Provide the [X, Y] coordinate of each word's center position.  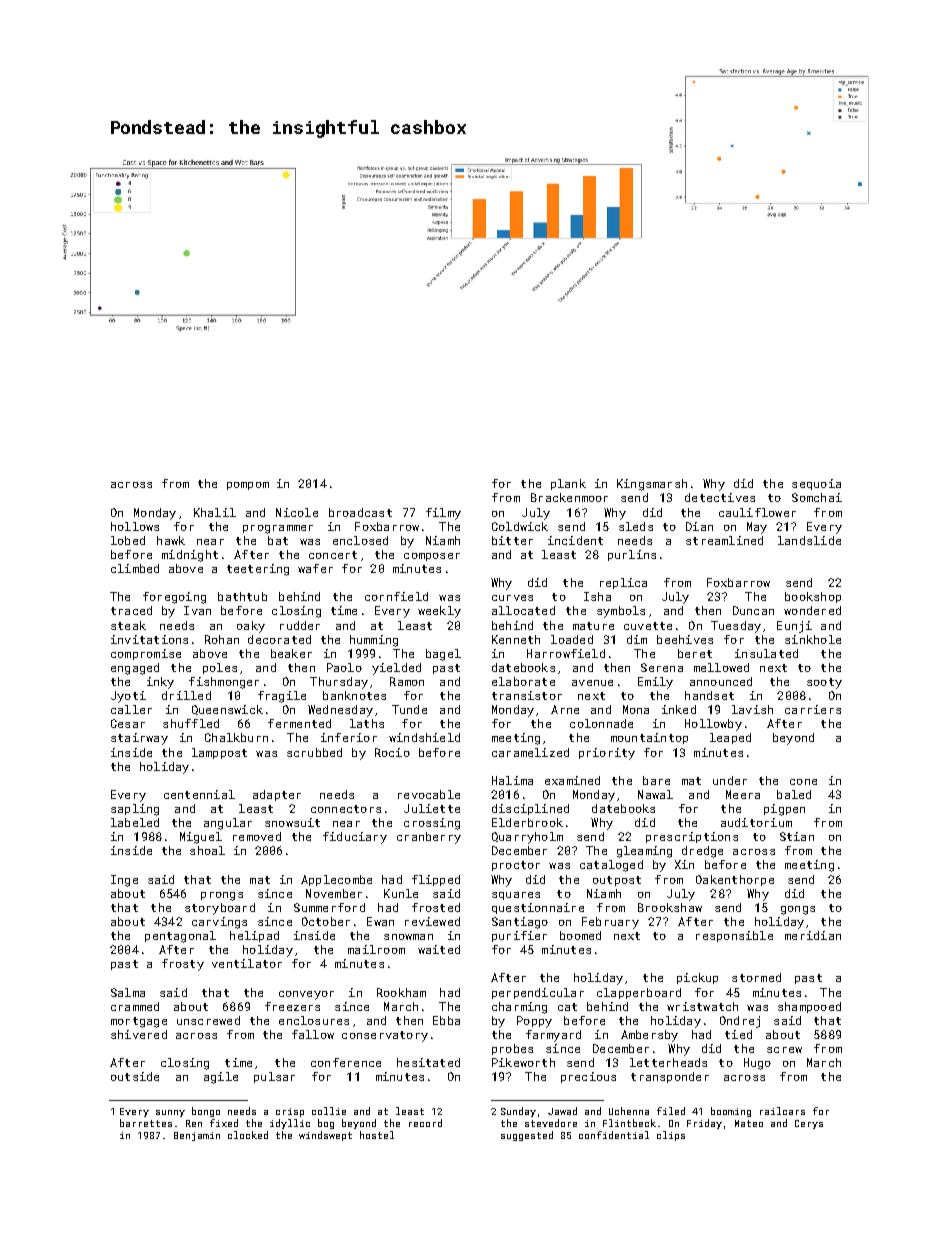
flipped [436, 880]
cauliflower [757, 512]
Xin [684, 864]
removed [257, 836]
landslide [809, 540]
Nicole [297, 512]
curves [512, 598]
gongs [798, 910]
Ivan [197, 610]
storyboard [220, 909]
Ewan [380, 921]
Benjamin [197, 1136]
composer [432, 557]
